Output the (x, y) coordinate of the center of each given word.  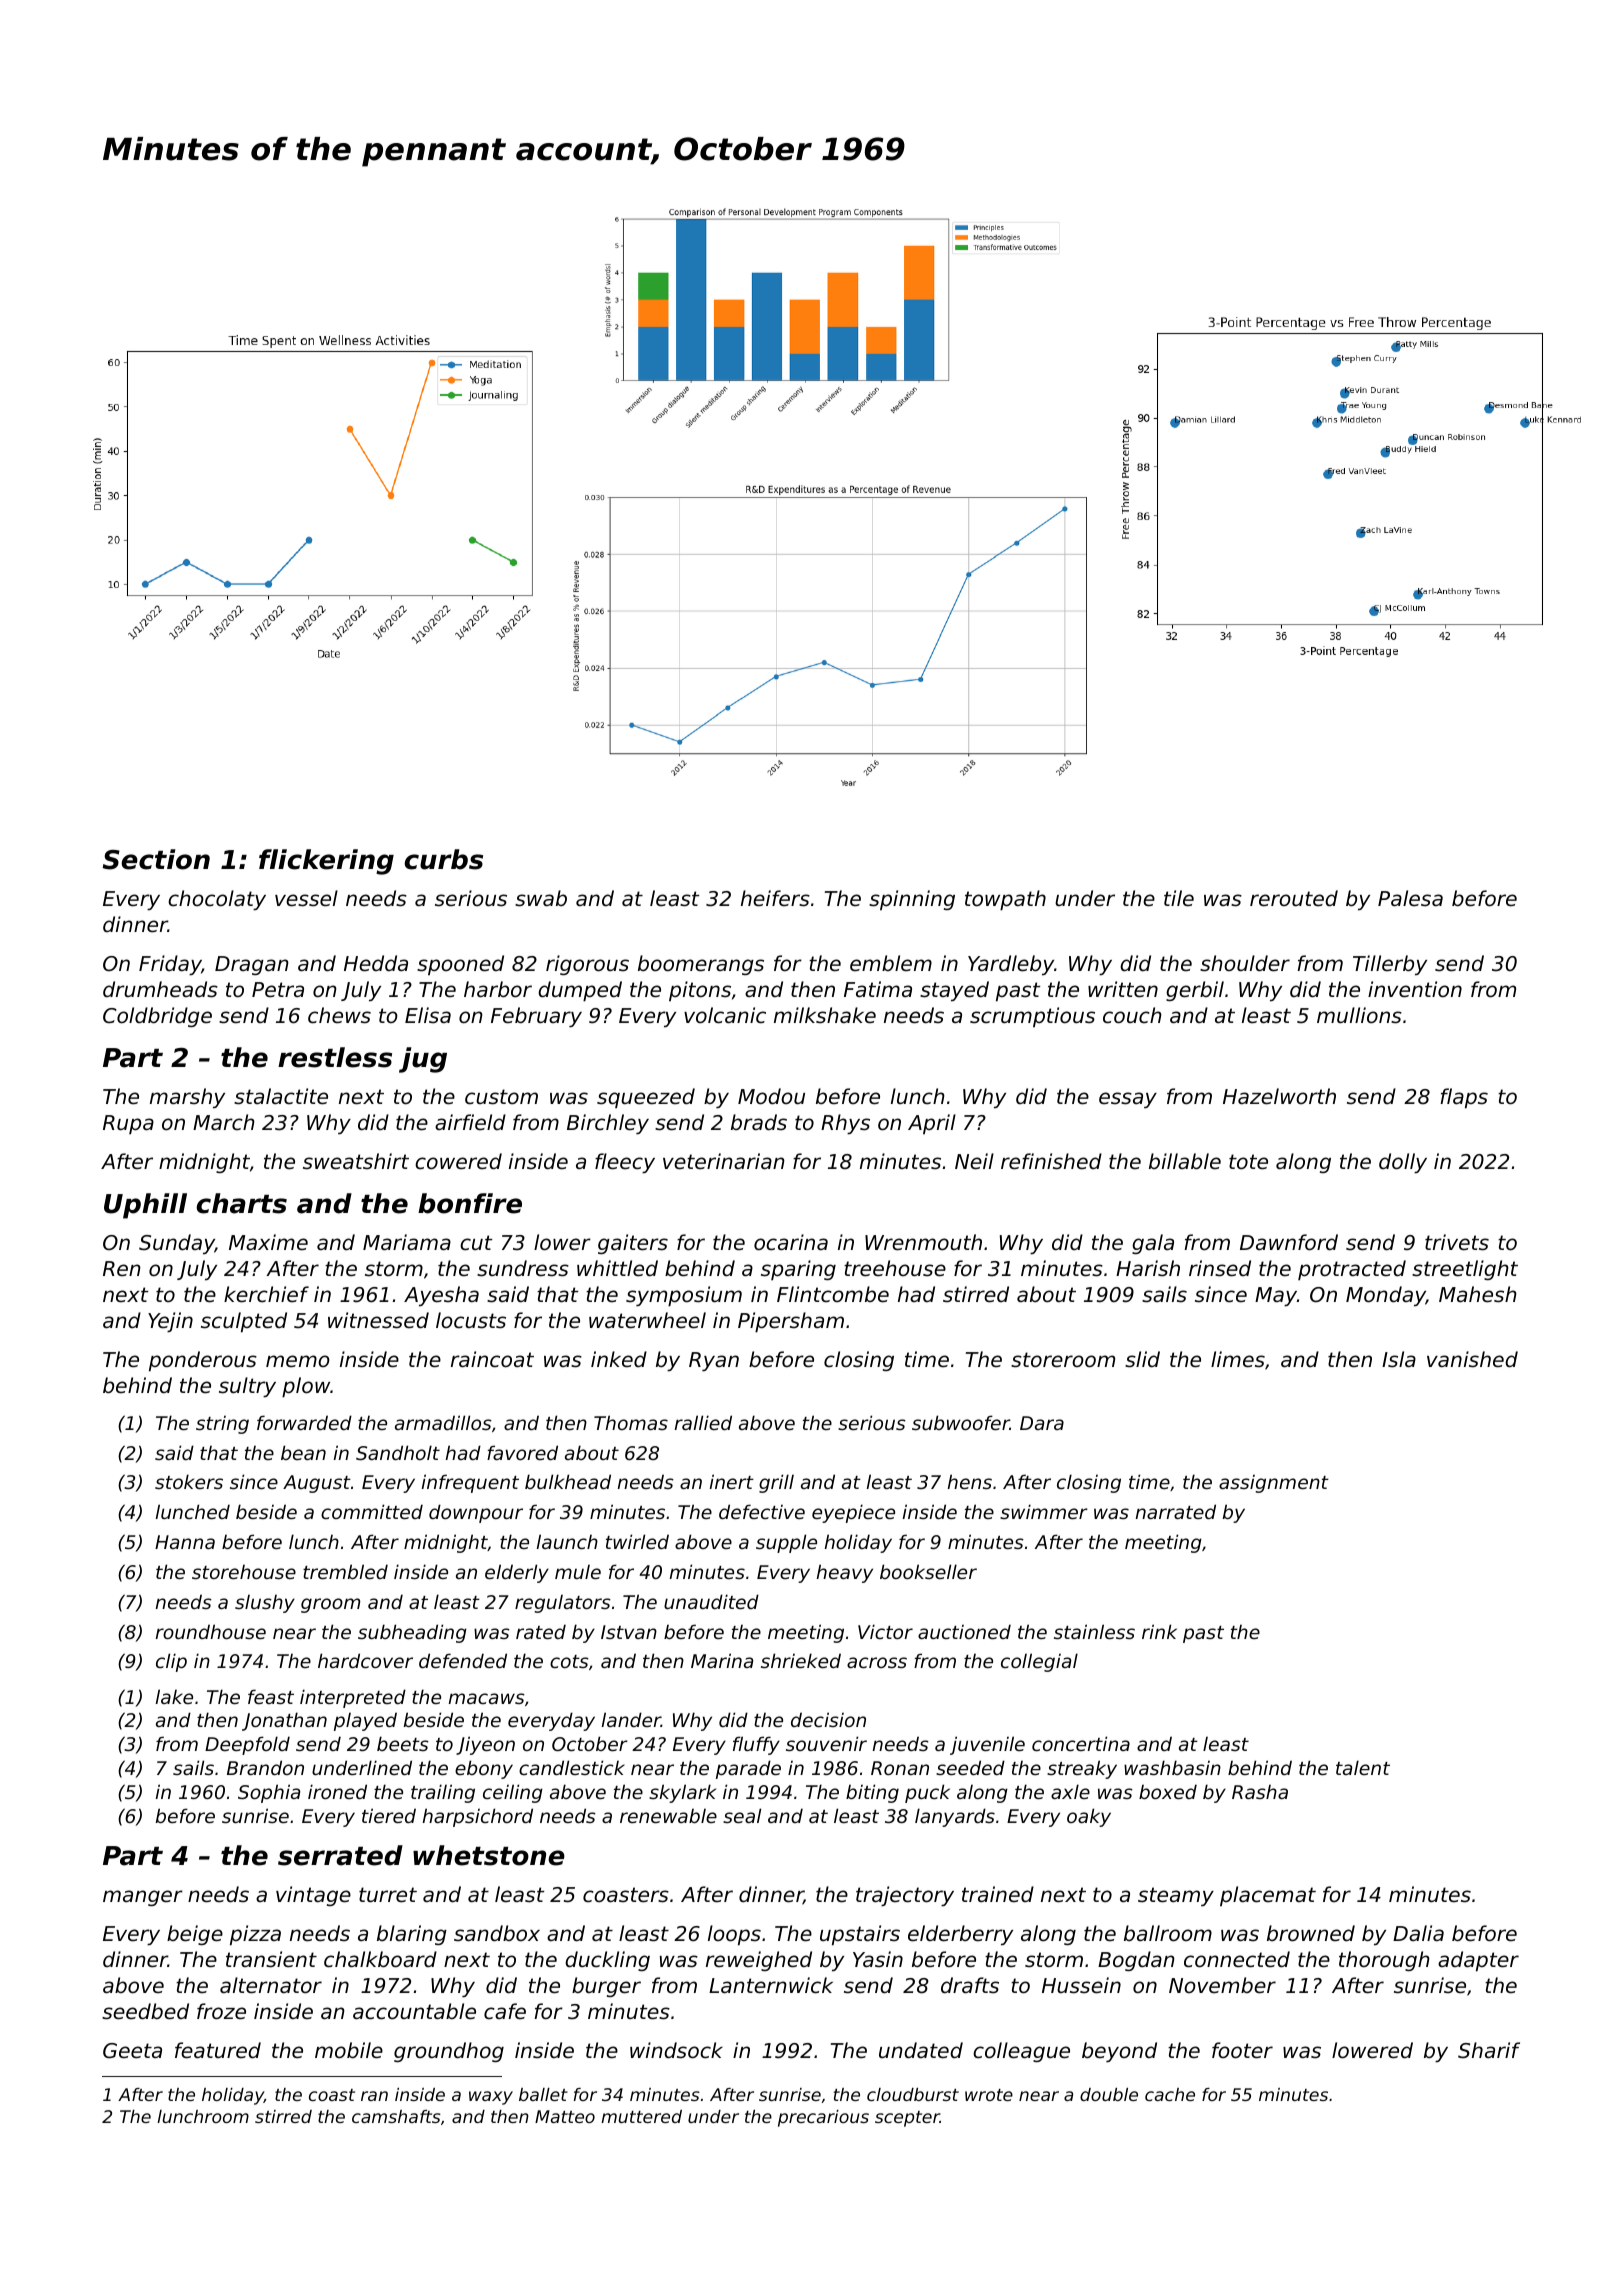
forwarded (304, 1422)
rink (1159, 1631)
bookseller (928, 1571)
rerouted (1294, 898)
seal (742, 1815)
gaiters (633, 1244)
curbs (443, 859)
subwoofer (961, 1422)
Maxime (268, 1242)
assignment (1274, 1484)
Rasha (1260, 1792)
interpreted (353, 1698)
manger (143, 1898)
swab (541, 898)
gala (1153, 1244)
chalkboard (380, 1959)
